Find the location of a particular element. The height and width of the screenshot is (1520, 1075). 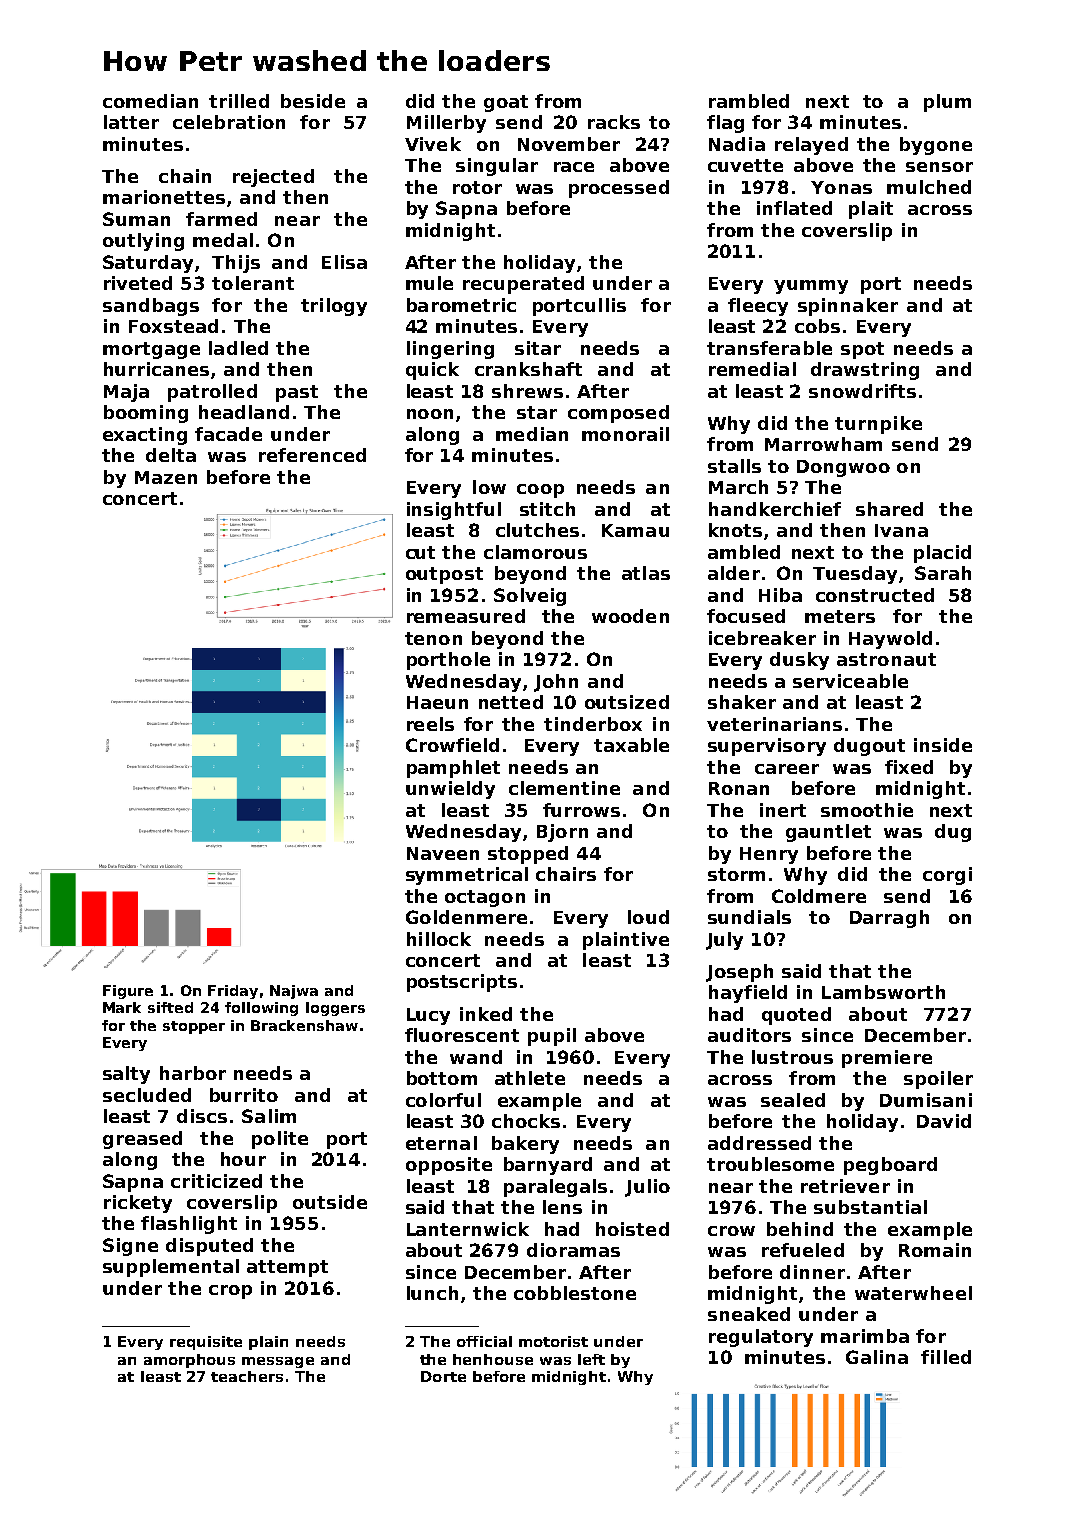

opposite is located at coordinates (449, 1166).
